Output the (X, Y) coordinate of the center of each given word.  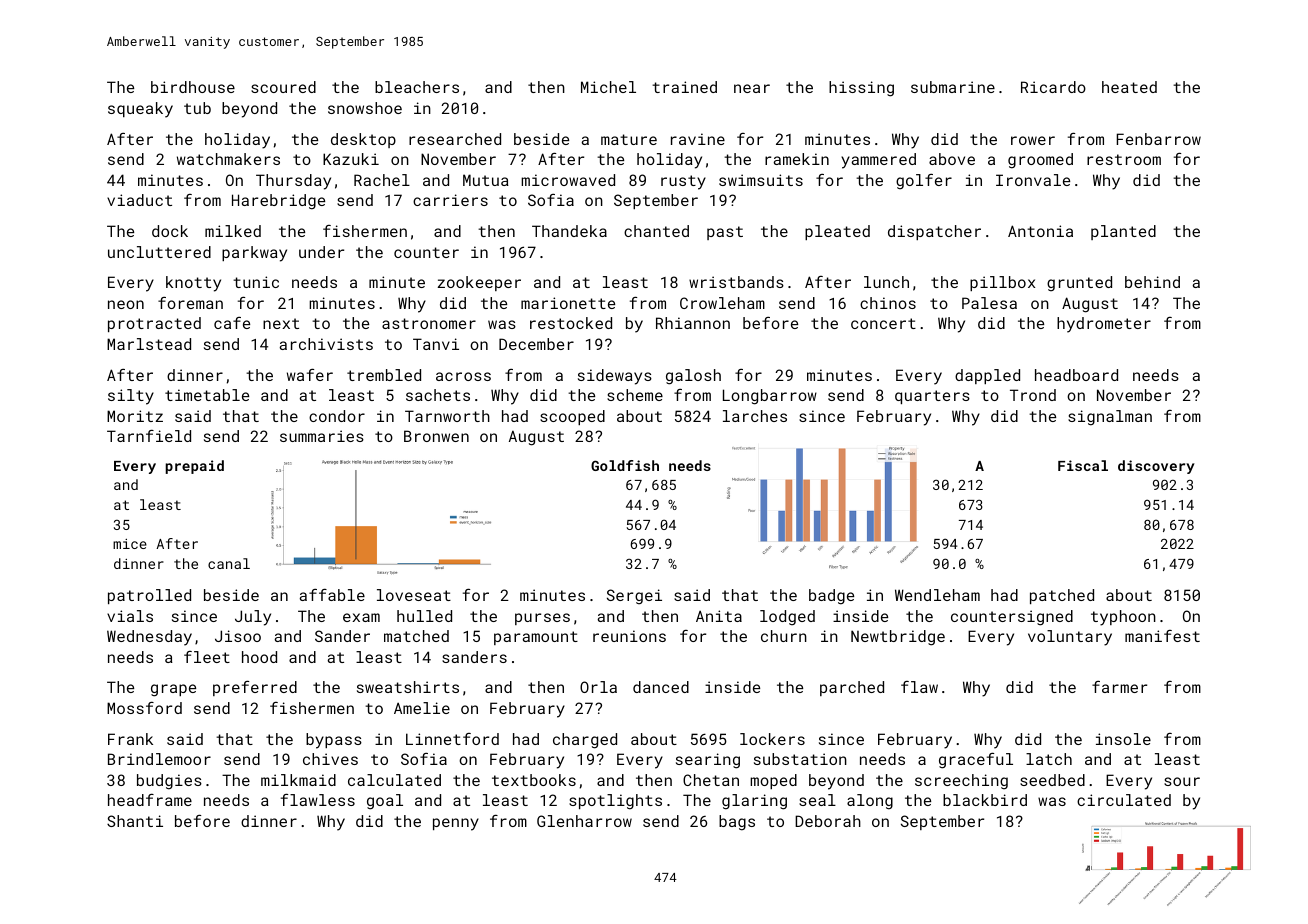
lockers (772, 739)
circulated (1124, 800)
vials (130, 616)
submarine (953, 87)
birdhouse (193, 87)
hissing (861, 89)
